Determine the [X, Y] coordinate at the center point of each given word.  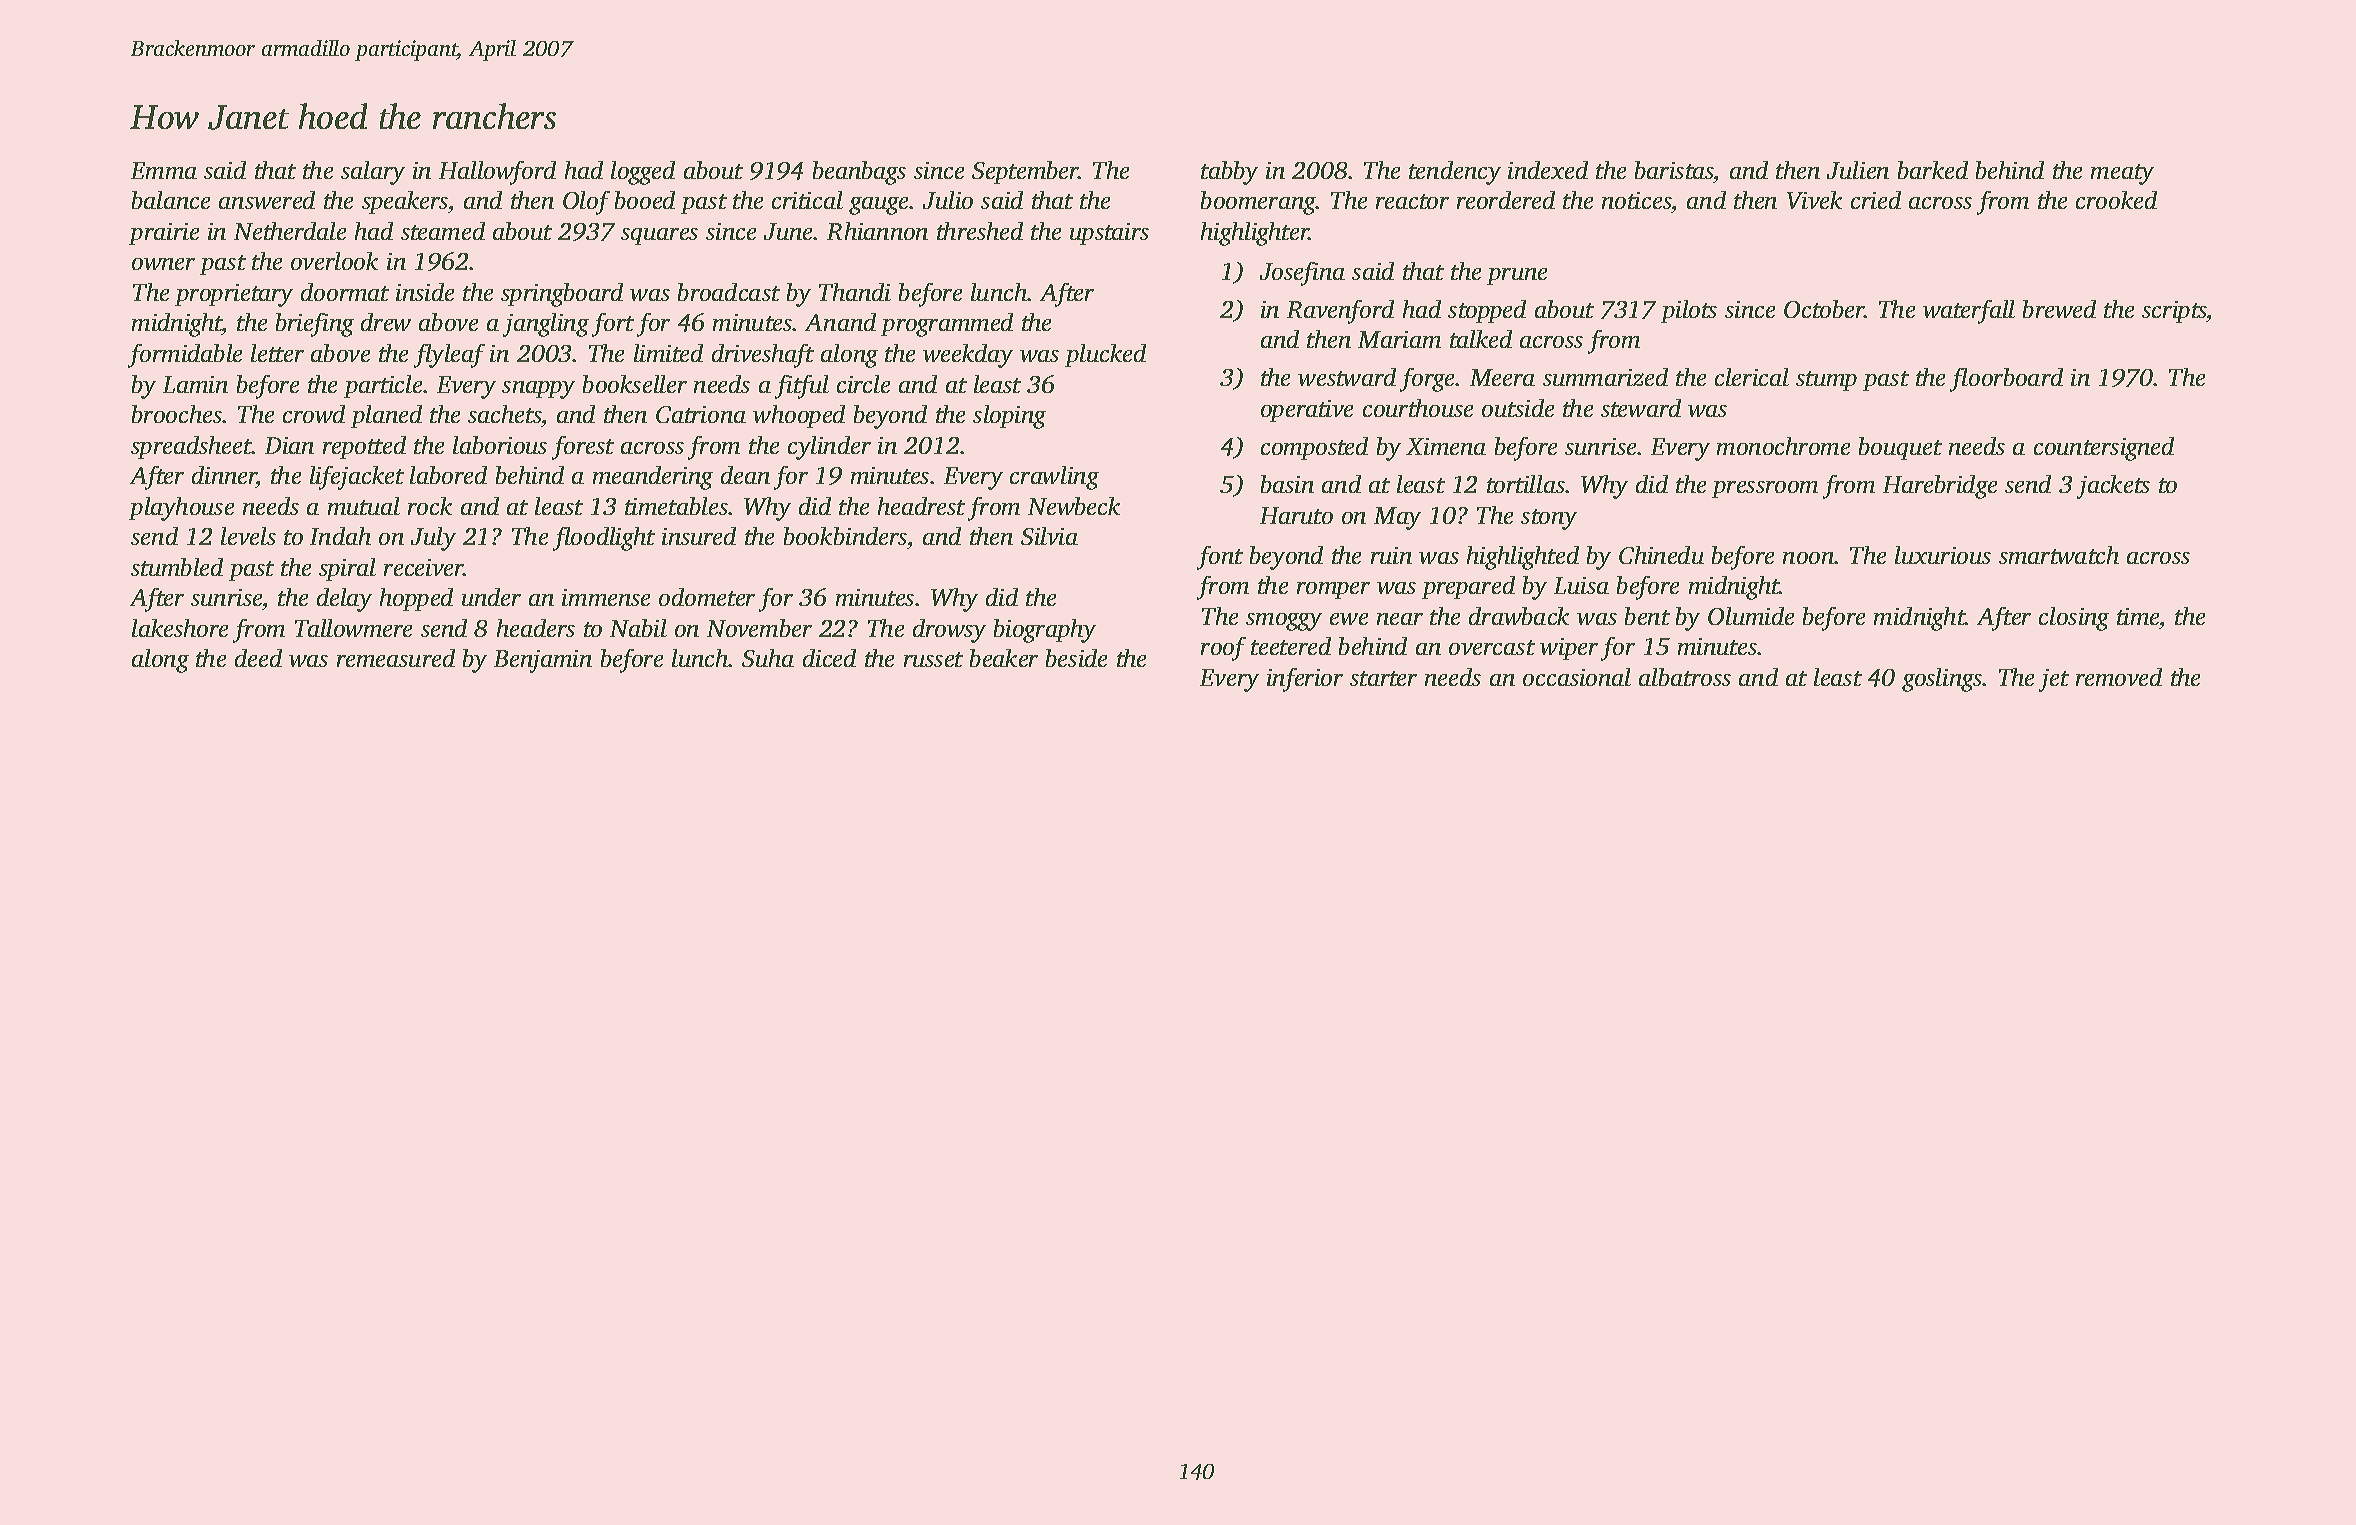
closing [2074, 619]
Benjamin [543, 661]
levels [248, 536]
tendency [1455, 173]
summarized [1605, 377]
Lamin [195, 384]
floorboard [2006, 380]
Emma [164, 170]
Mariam [1399, 339]
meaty [2122, 174]
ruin [1391, 555]
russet [933, 659]
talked [1481, 339]
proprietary [234, 295]
